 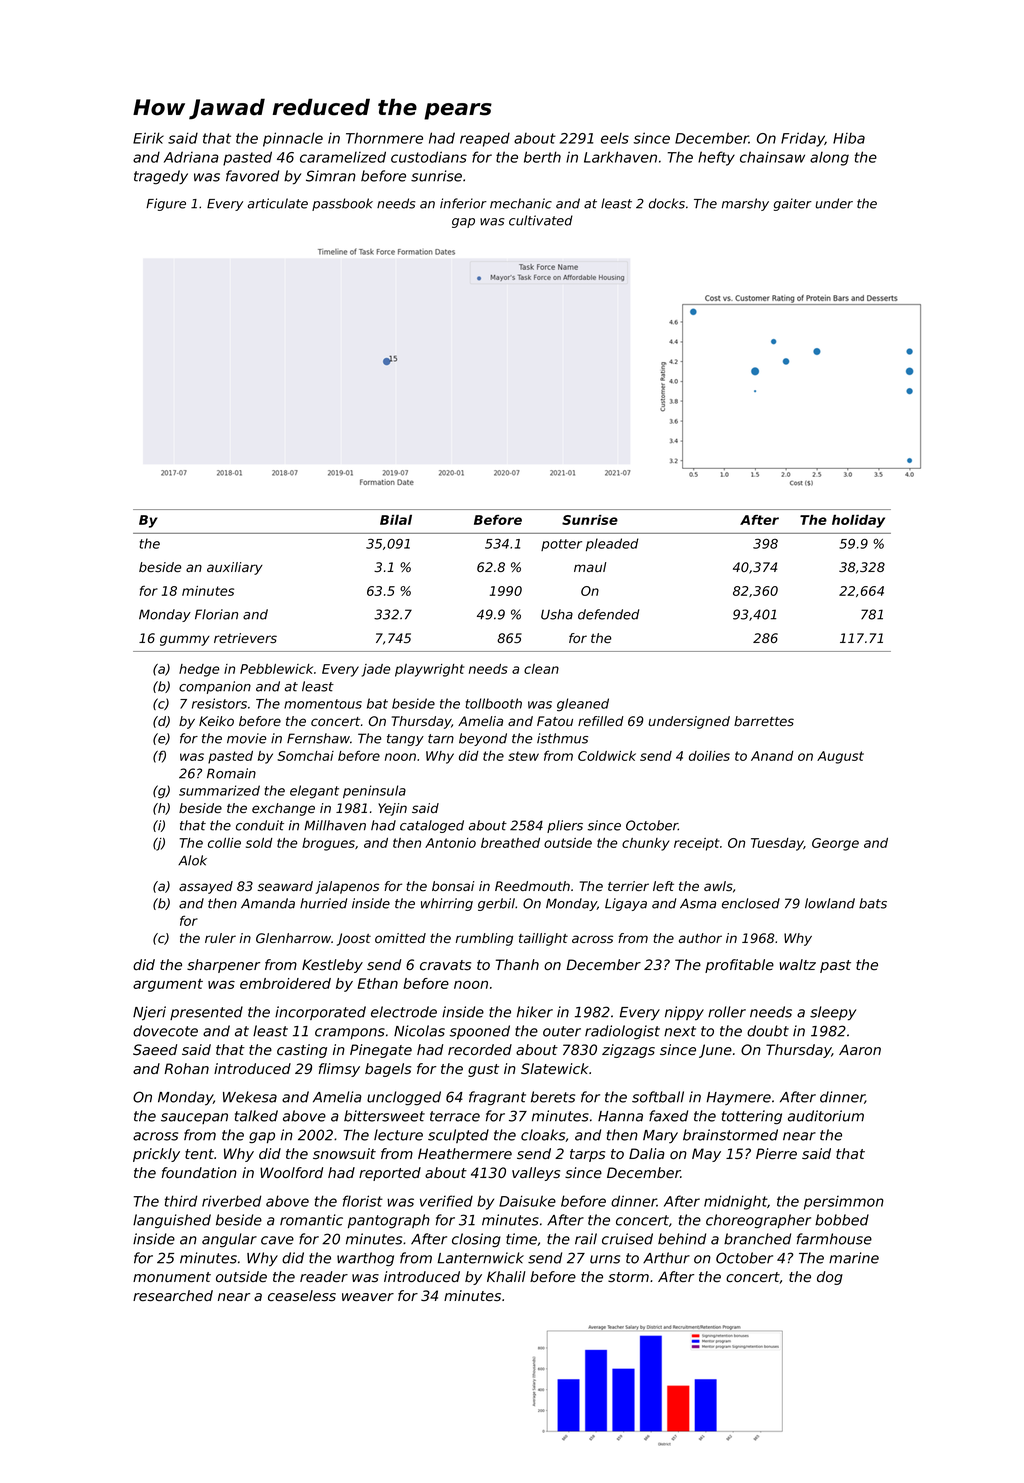 I want to click on Thanh, so click(x=517, y=964).
